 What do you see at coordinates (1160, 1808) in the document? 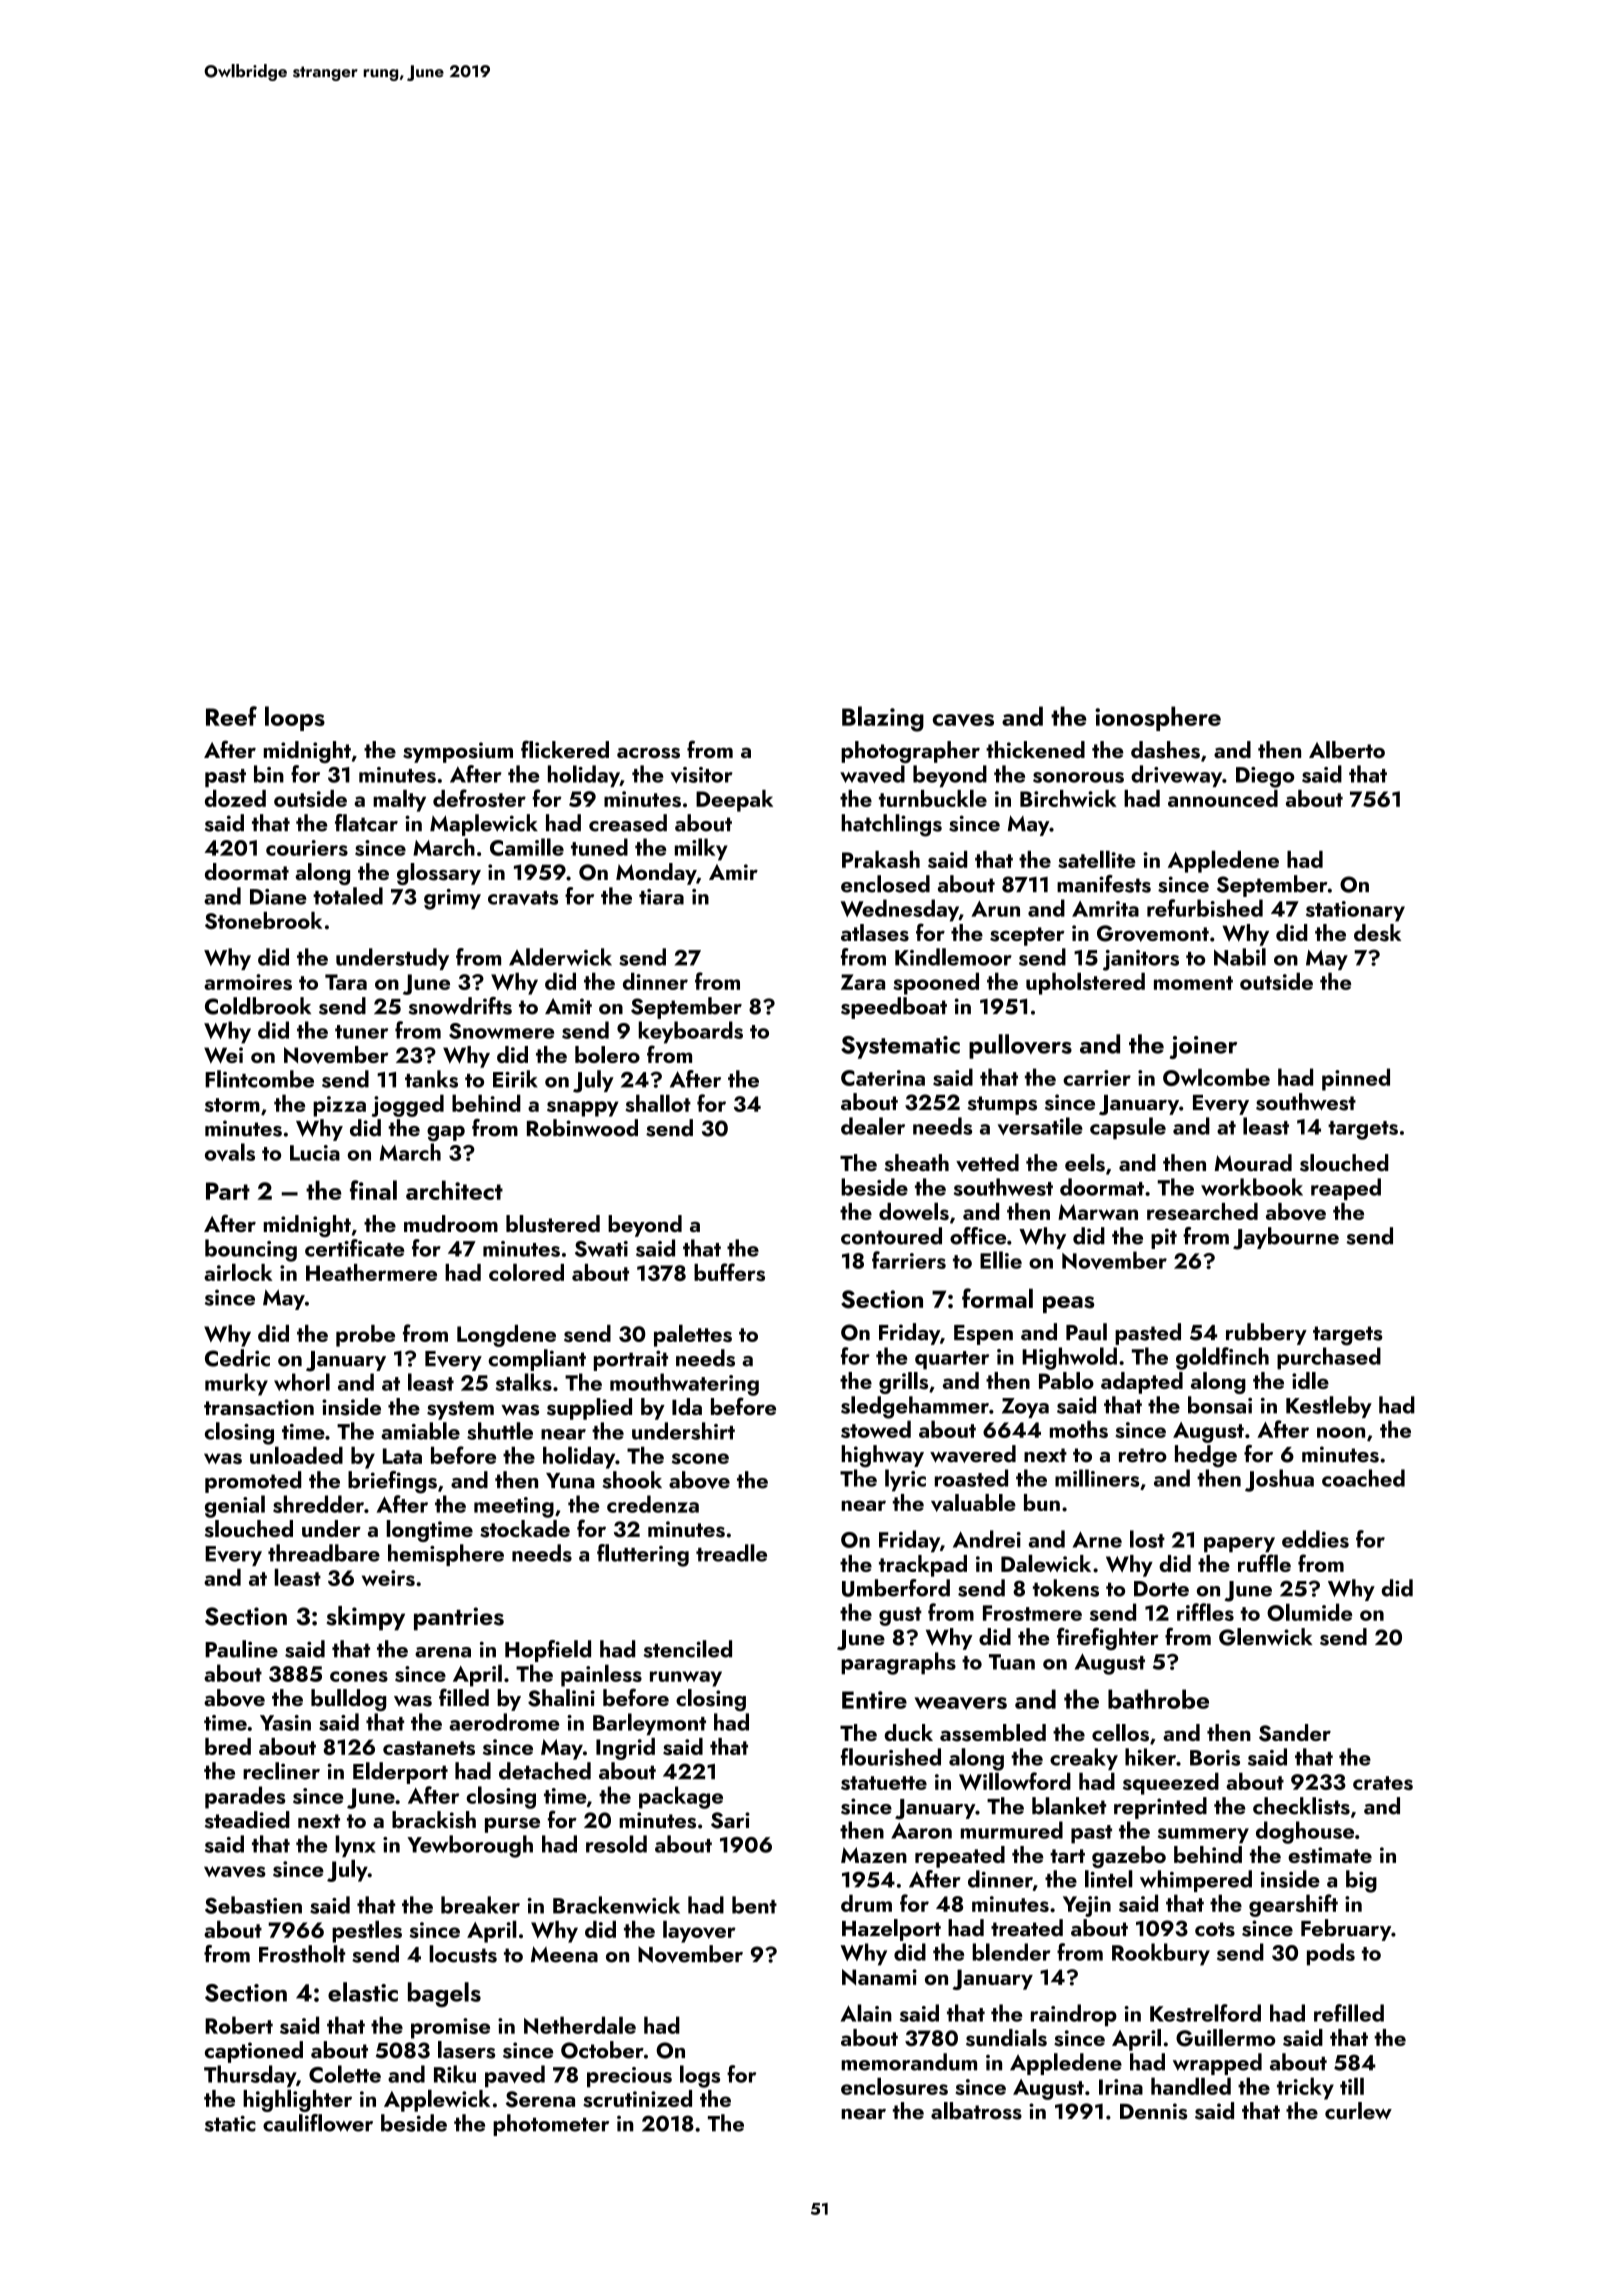
I see `reprinted` at bounding box center [1160, 1808].
